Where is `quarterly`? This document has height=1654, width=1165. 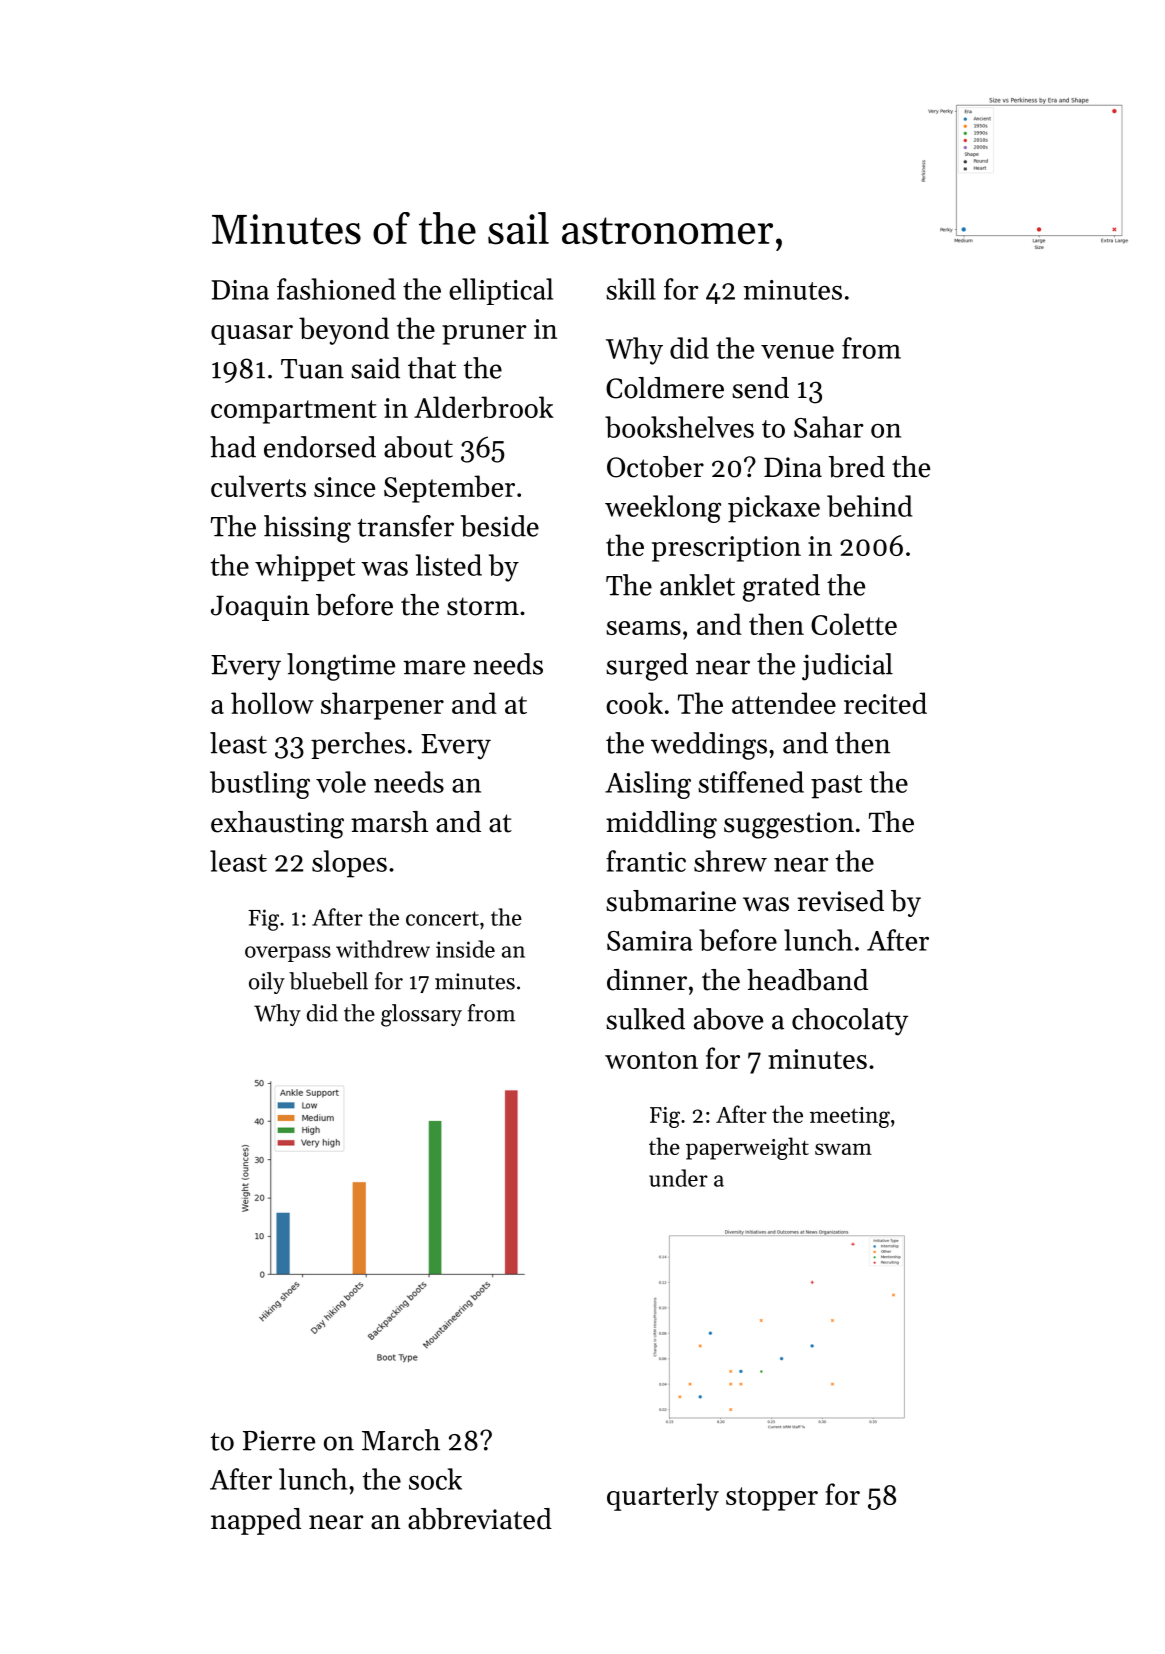
quarterly is located at coordinates (663, 1497).
